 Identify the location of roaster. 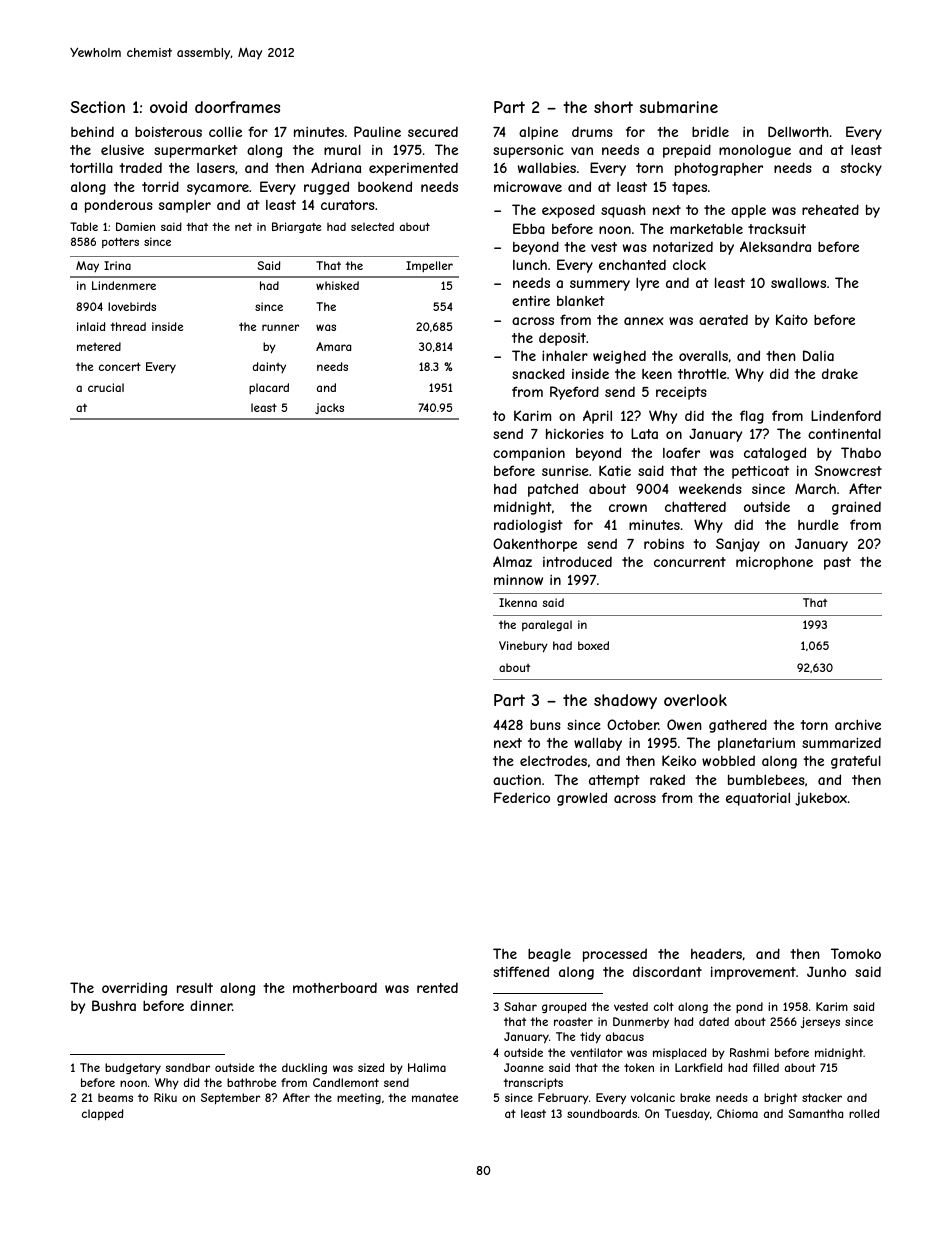
(573, 1022).
